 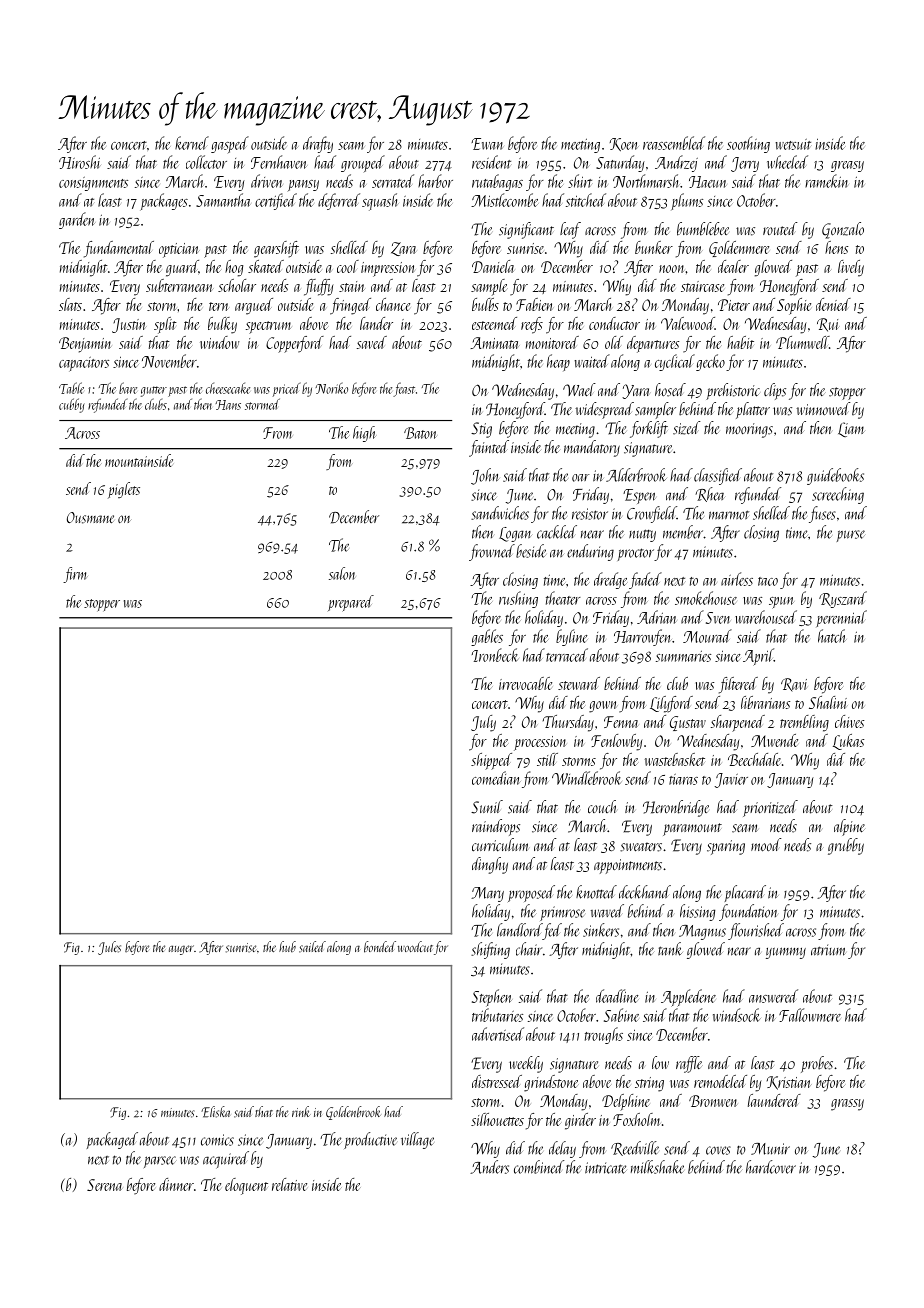 I want to click on hatch, so click(x=832, y=636).
